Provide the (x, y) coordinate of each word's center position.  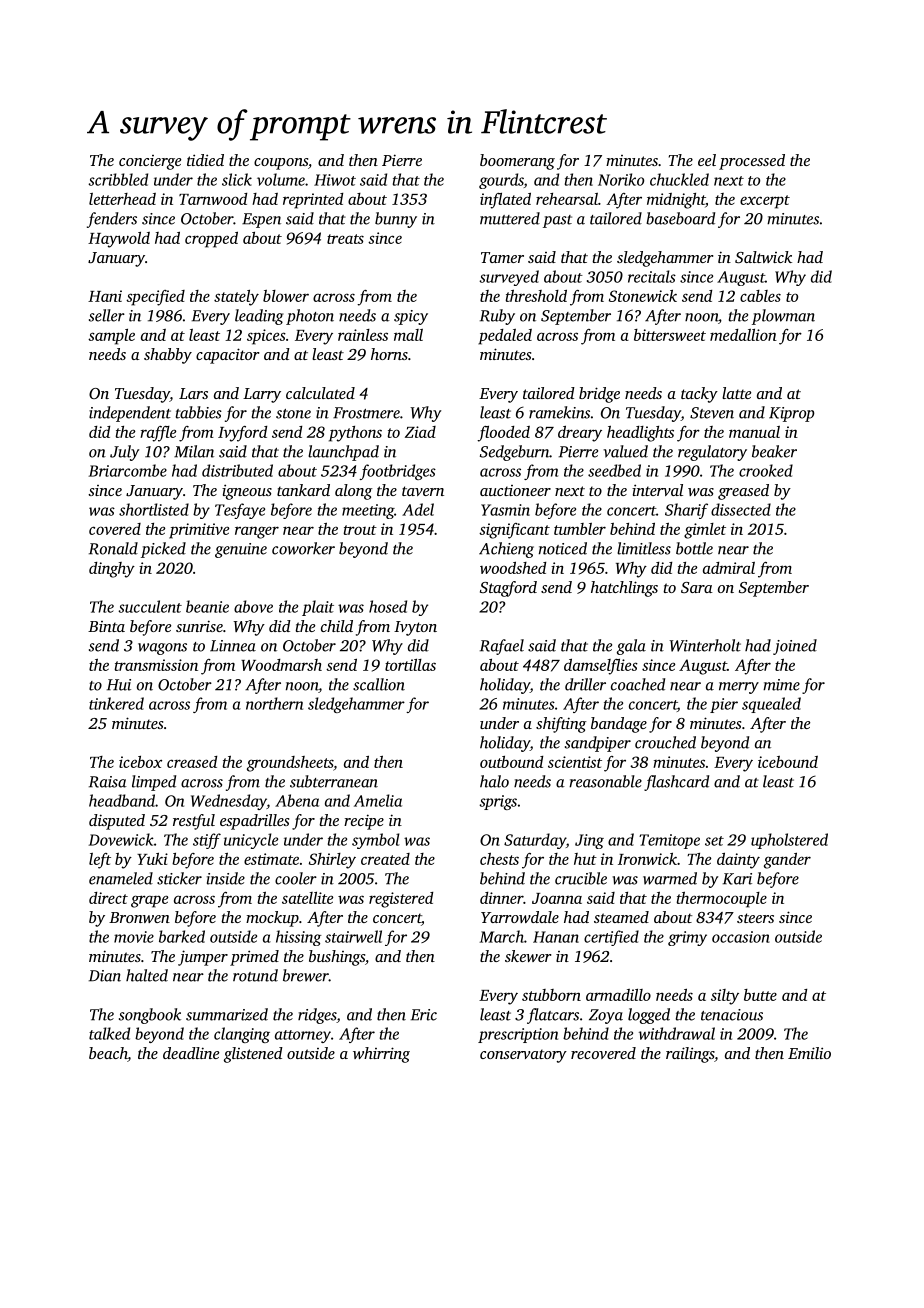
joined (795, 647)
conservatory (523, 1056)
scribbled (118, 179)
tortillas (410, 665)
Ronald (113, 548)
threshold (536, 295)
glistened (253, 1055)
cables (760, 296)
